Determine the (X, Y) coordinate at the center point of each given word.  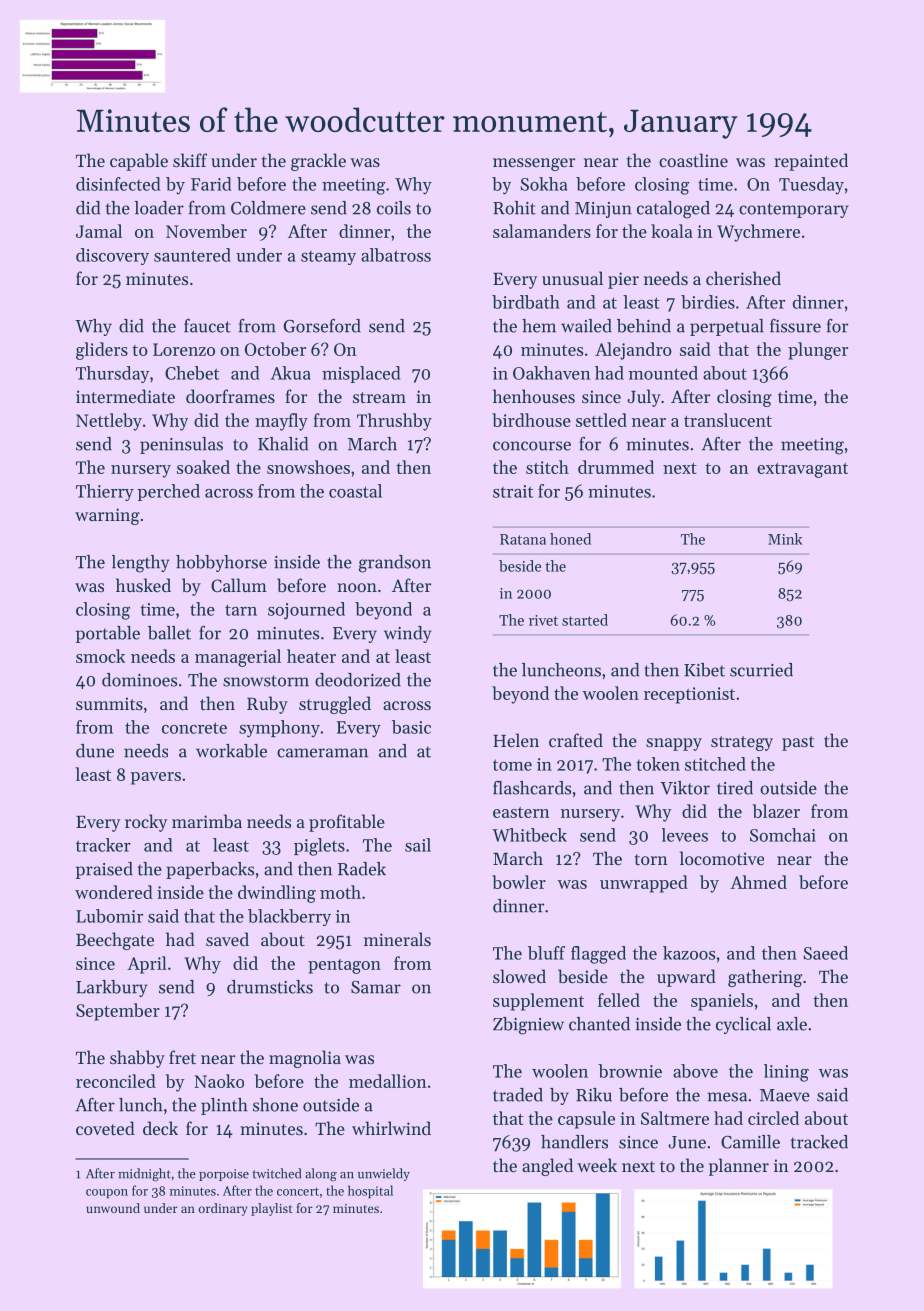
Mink (785, 539)
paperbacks (210, 870)
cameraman (322, 753)
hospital (370, 1191)
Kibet (704, 670)
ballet (169, 633)
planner (739, 1167)
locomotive (722, 858)
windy (408, 634)
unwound (113, 1208)
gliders (102, 351)
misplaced (361, 374)
